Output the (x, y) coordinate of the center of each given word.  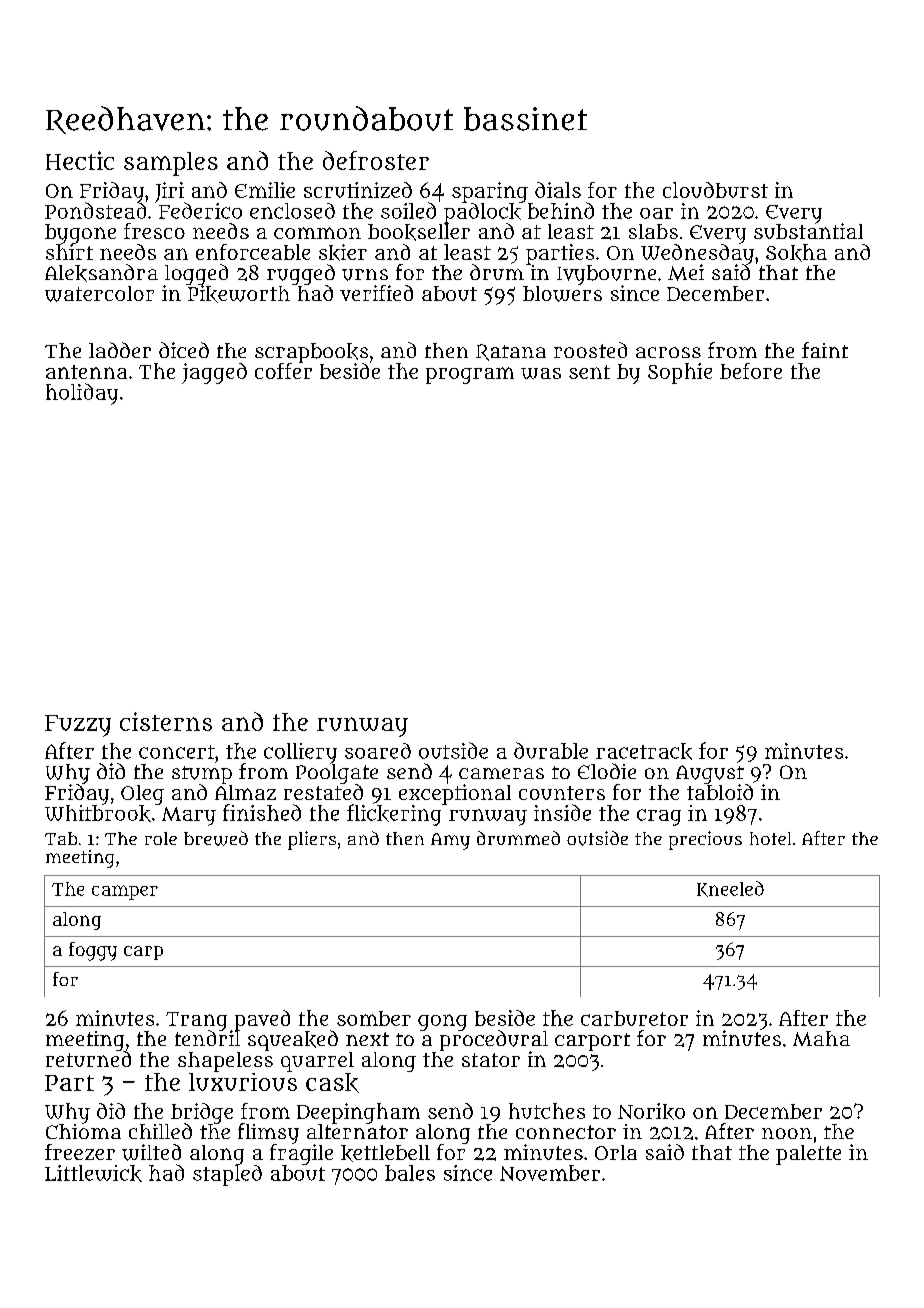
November (550, 1173)
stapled (227, 1175)
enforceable (253, 252)
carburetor (634, 1018)
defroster (376, 160)
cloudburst (715, 190)
